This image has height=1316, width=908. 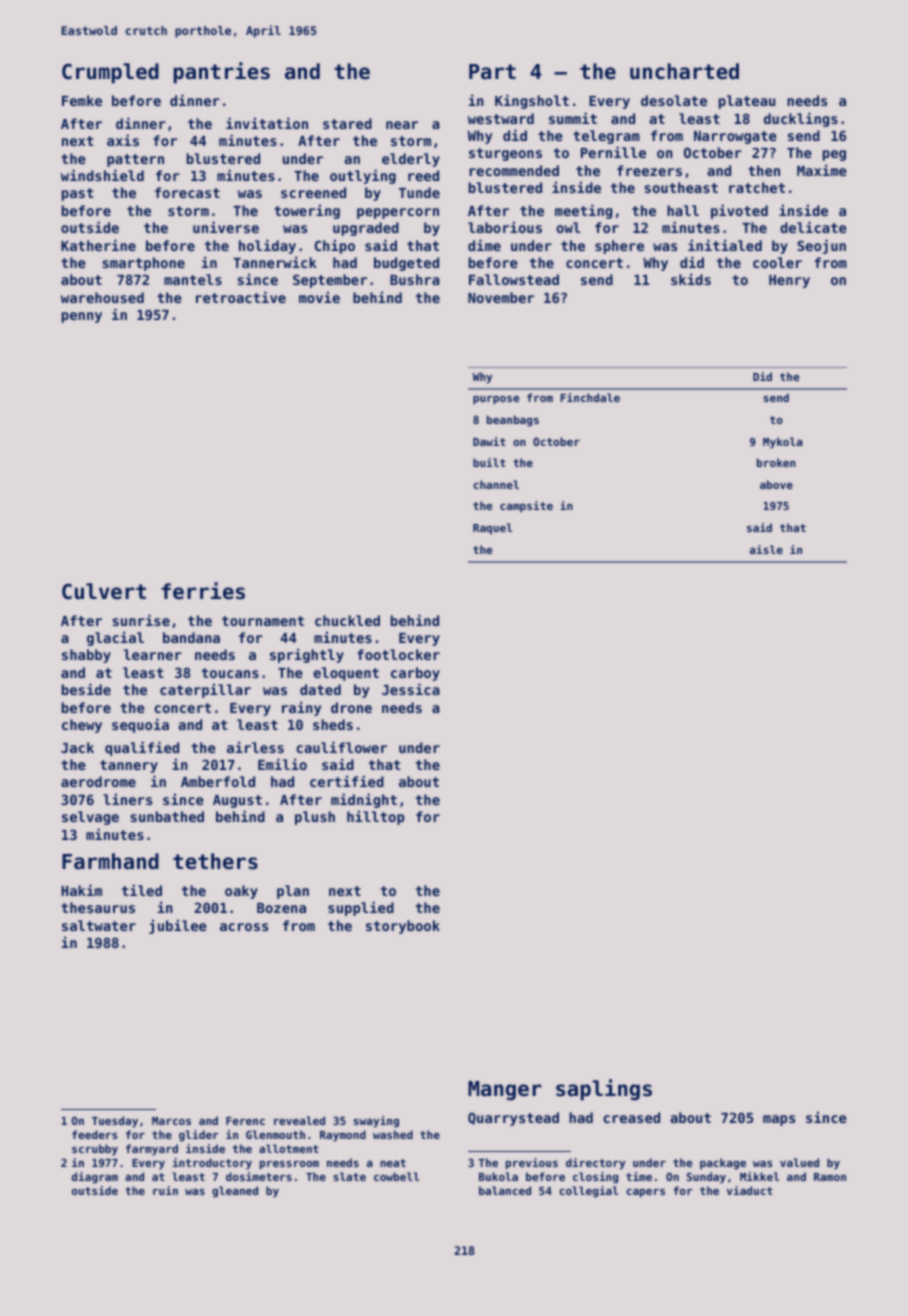 What do you see at coordinates (691, 279) in the image?
I see `skids` at bounding box center [691, 279].
